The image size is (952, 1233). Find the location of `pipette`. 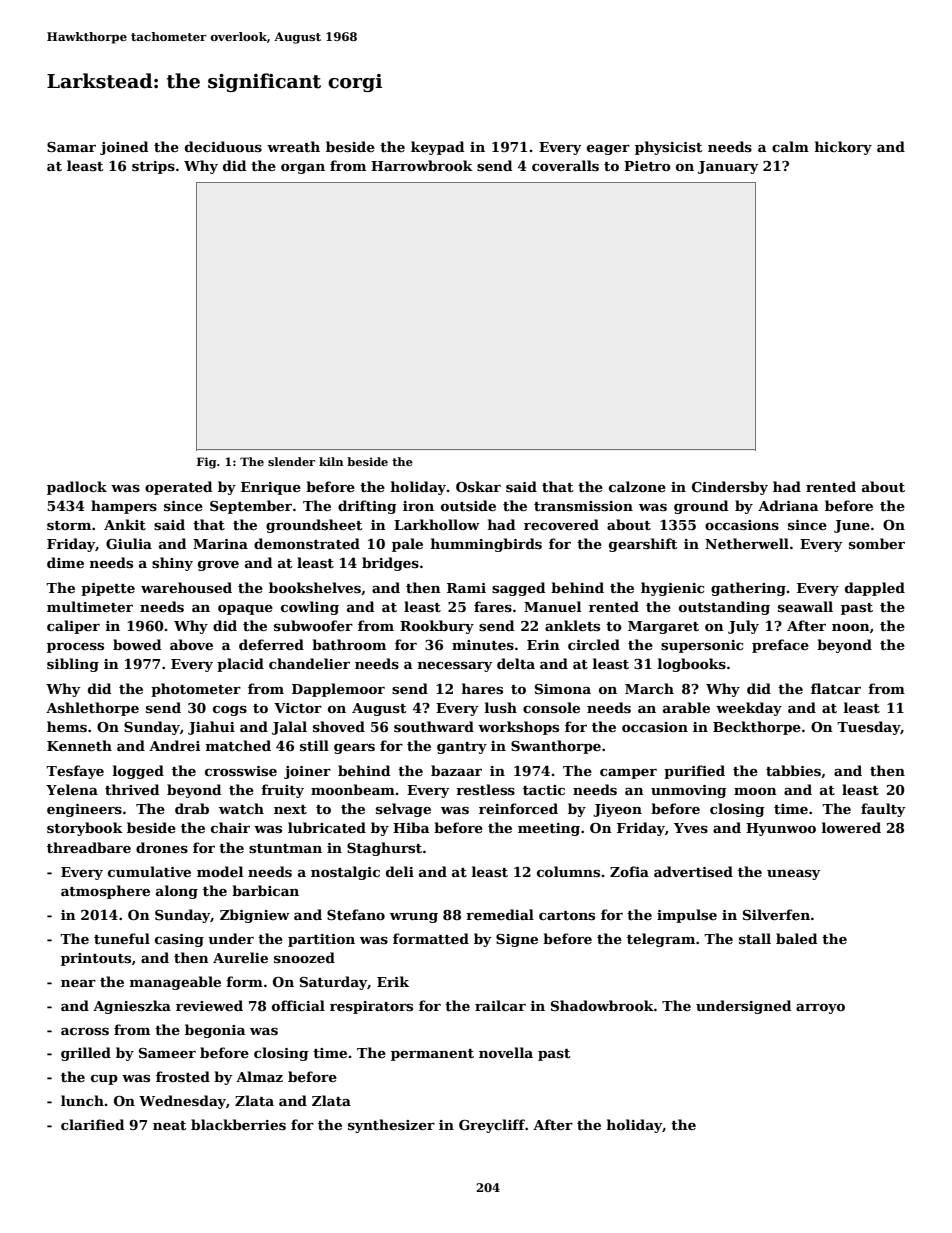

pipette is located at coordinates (108, 589).
